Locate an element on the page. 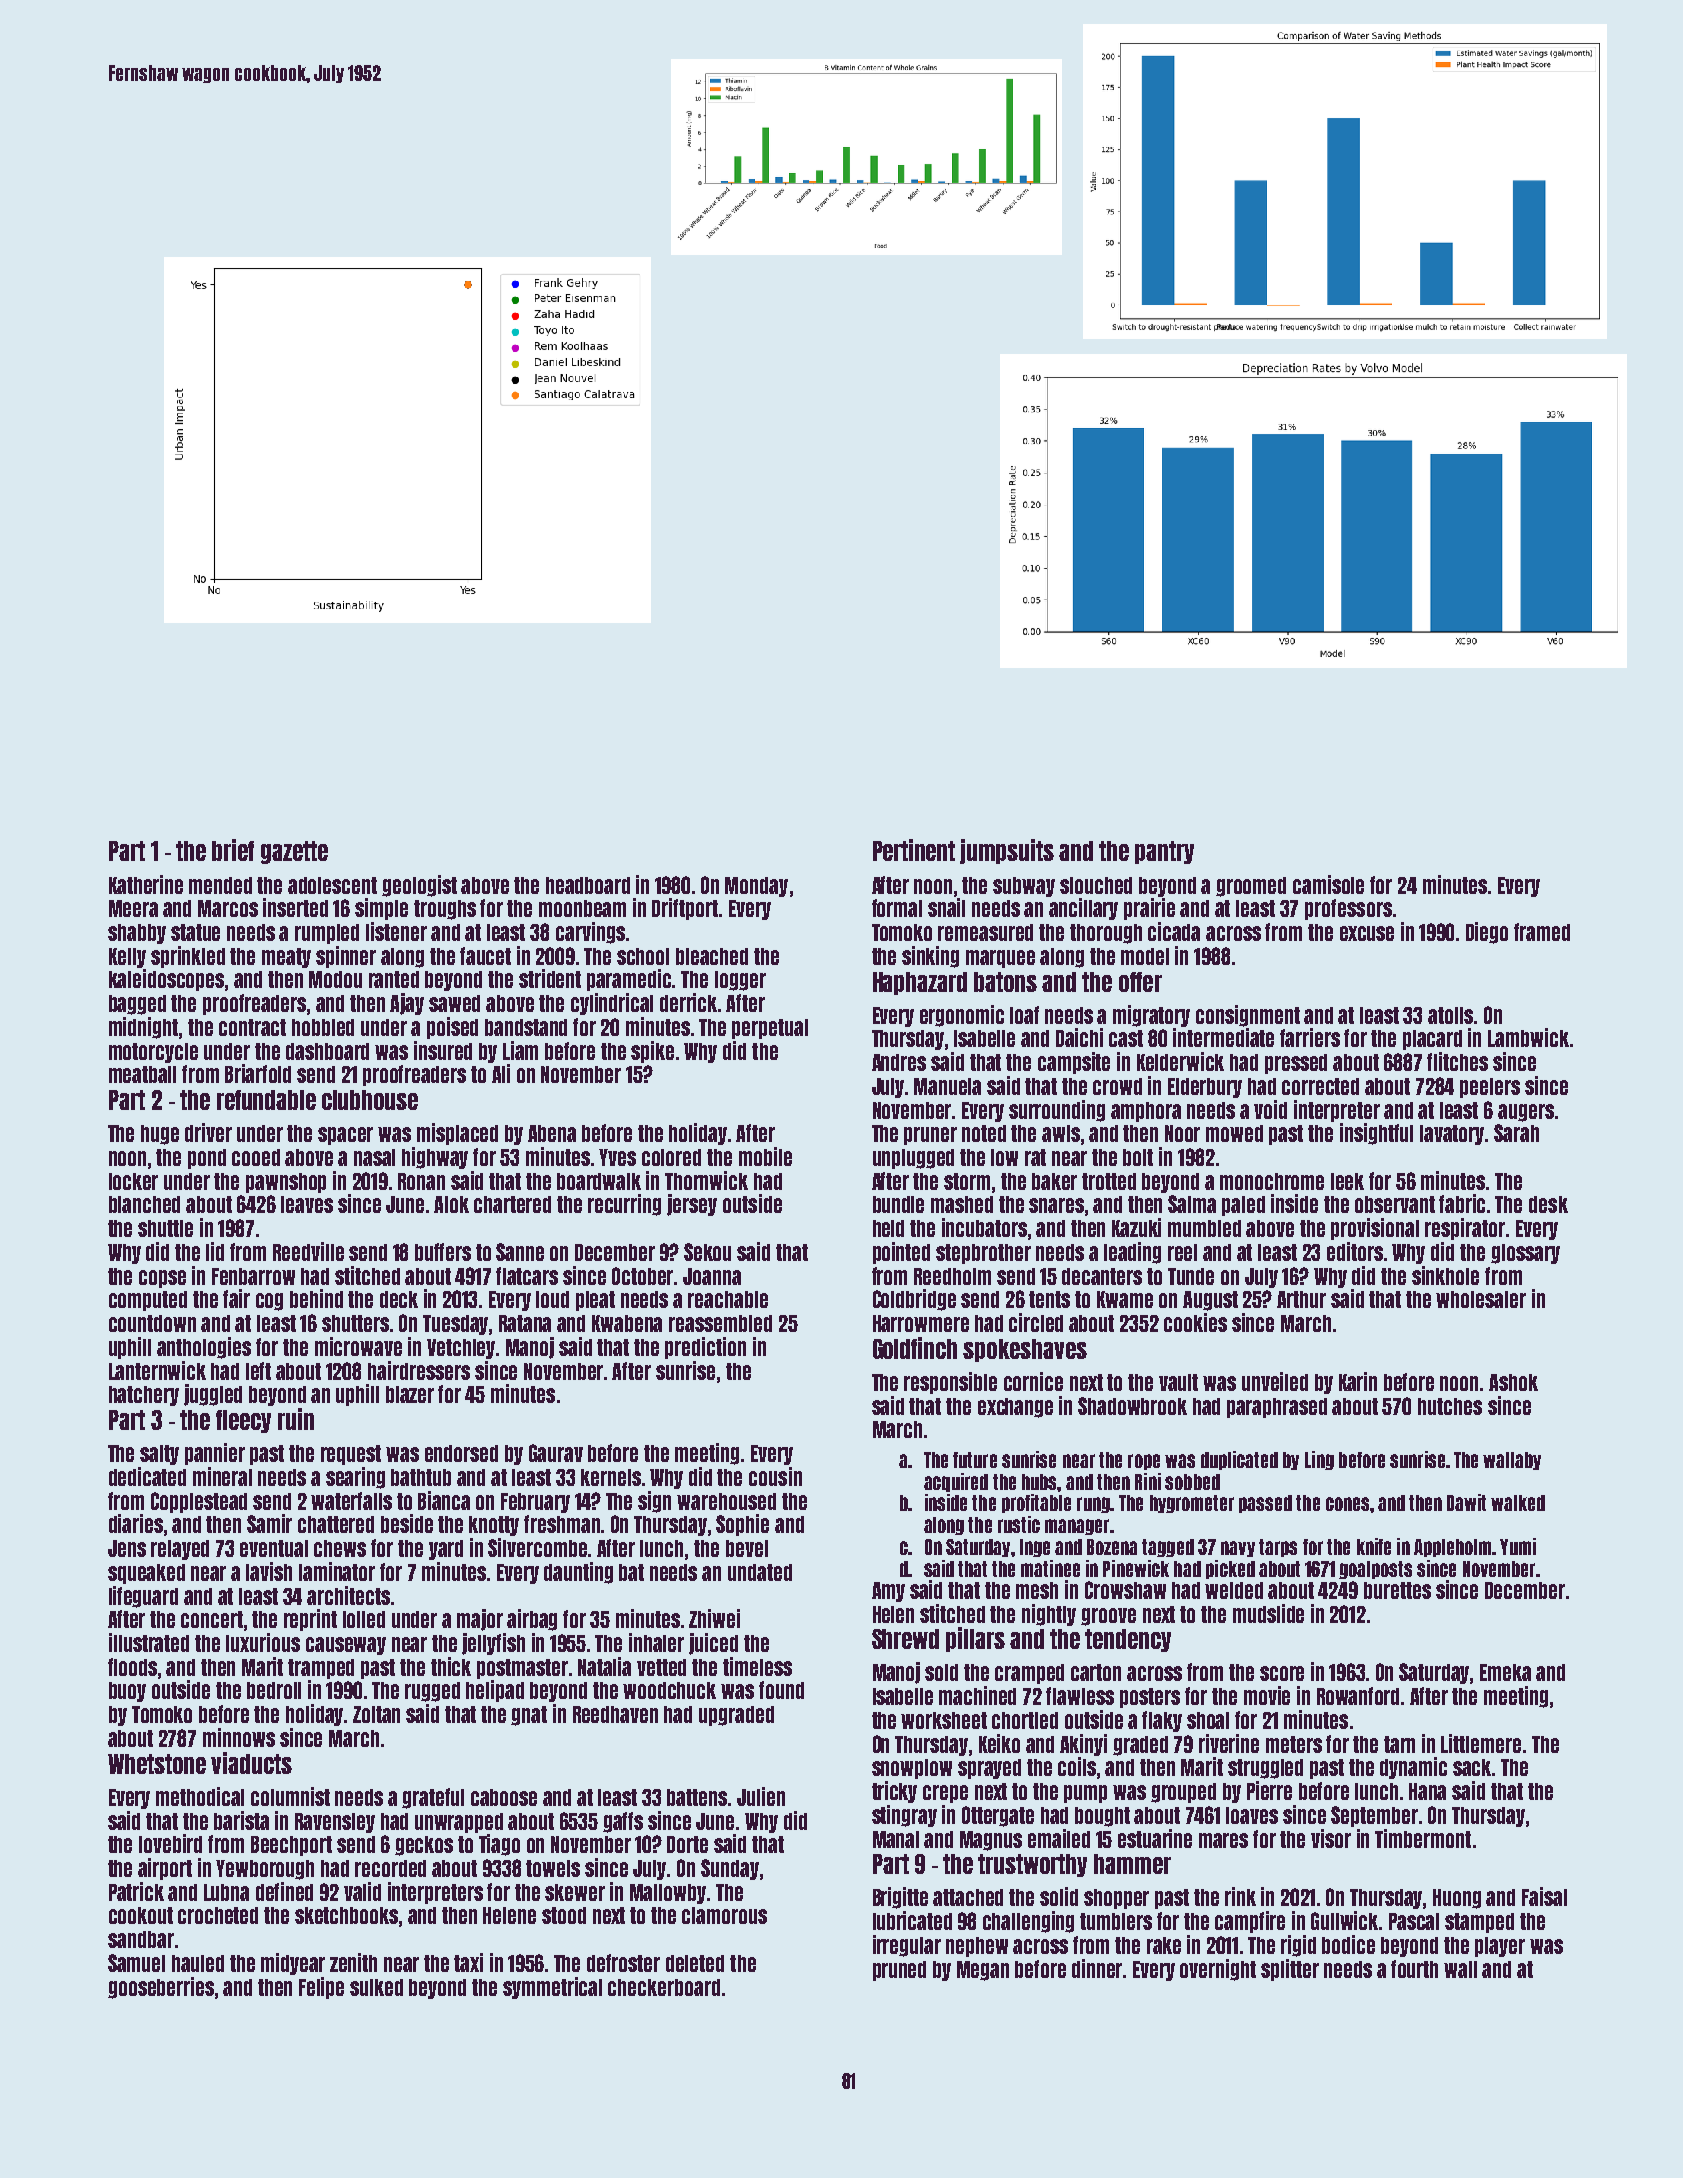  floods is located at coordinates (132, 1667).
